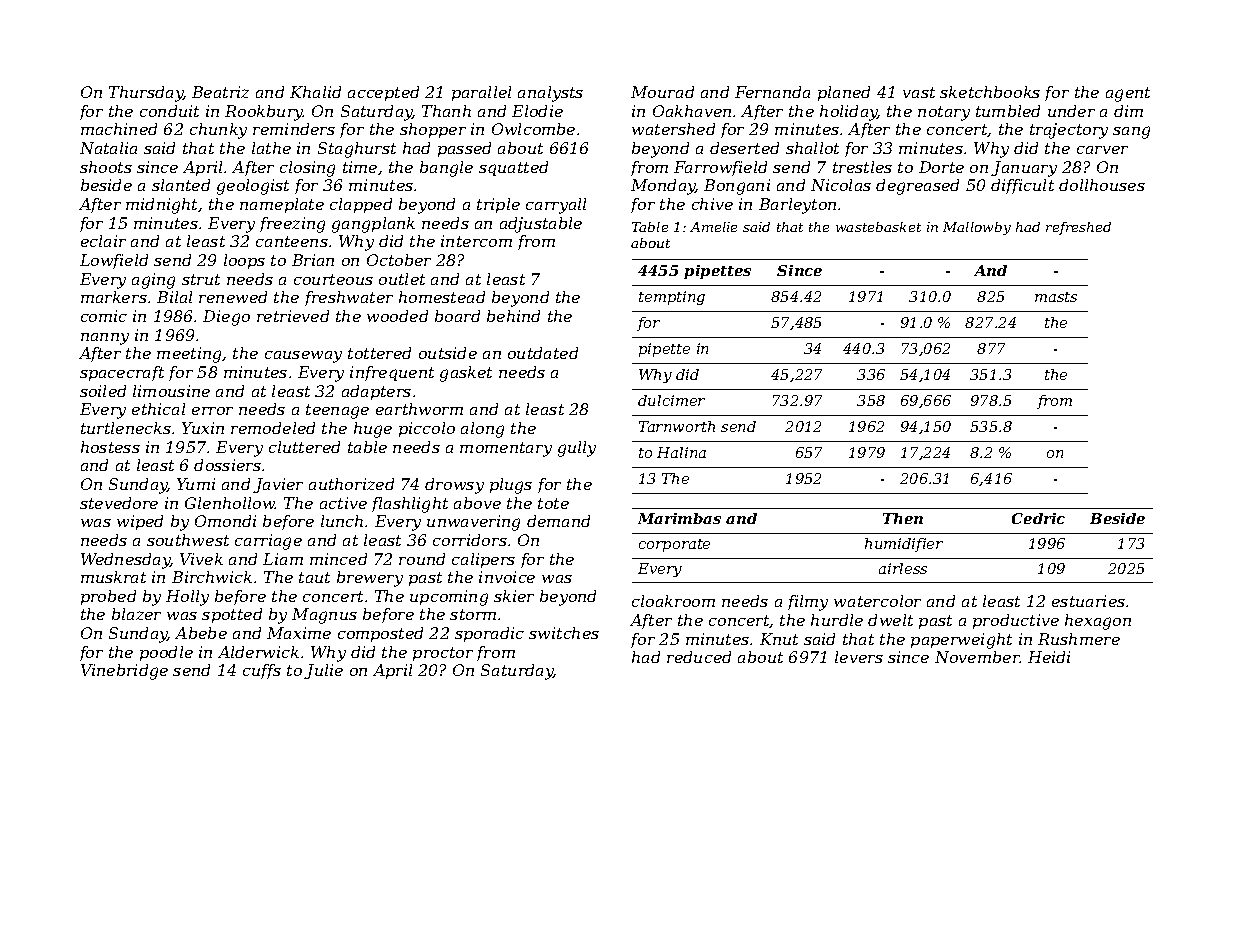  What do you see at coordinates (862, 167) in the document?
I see `trestles` at bounding box center [862, 167].
